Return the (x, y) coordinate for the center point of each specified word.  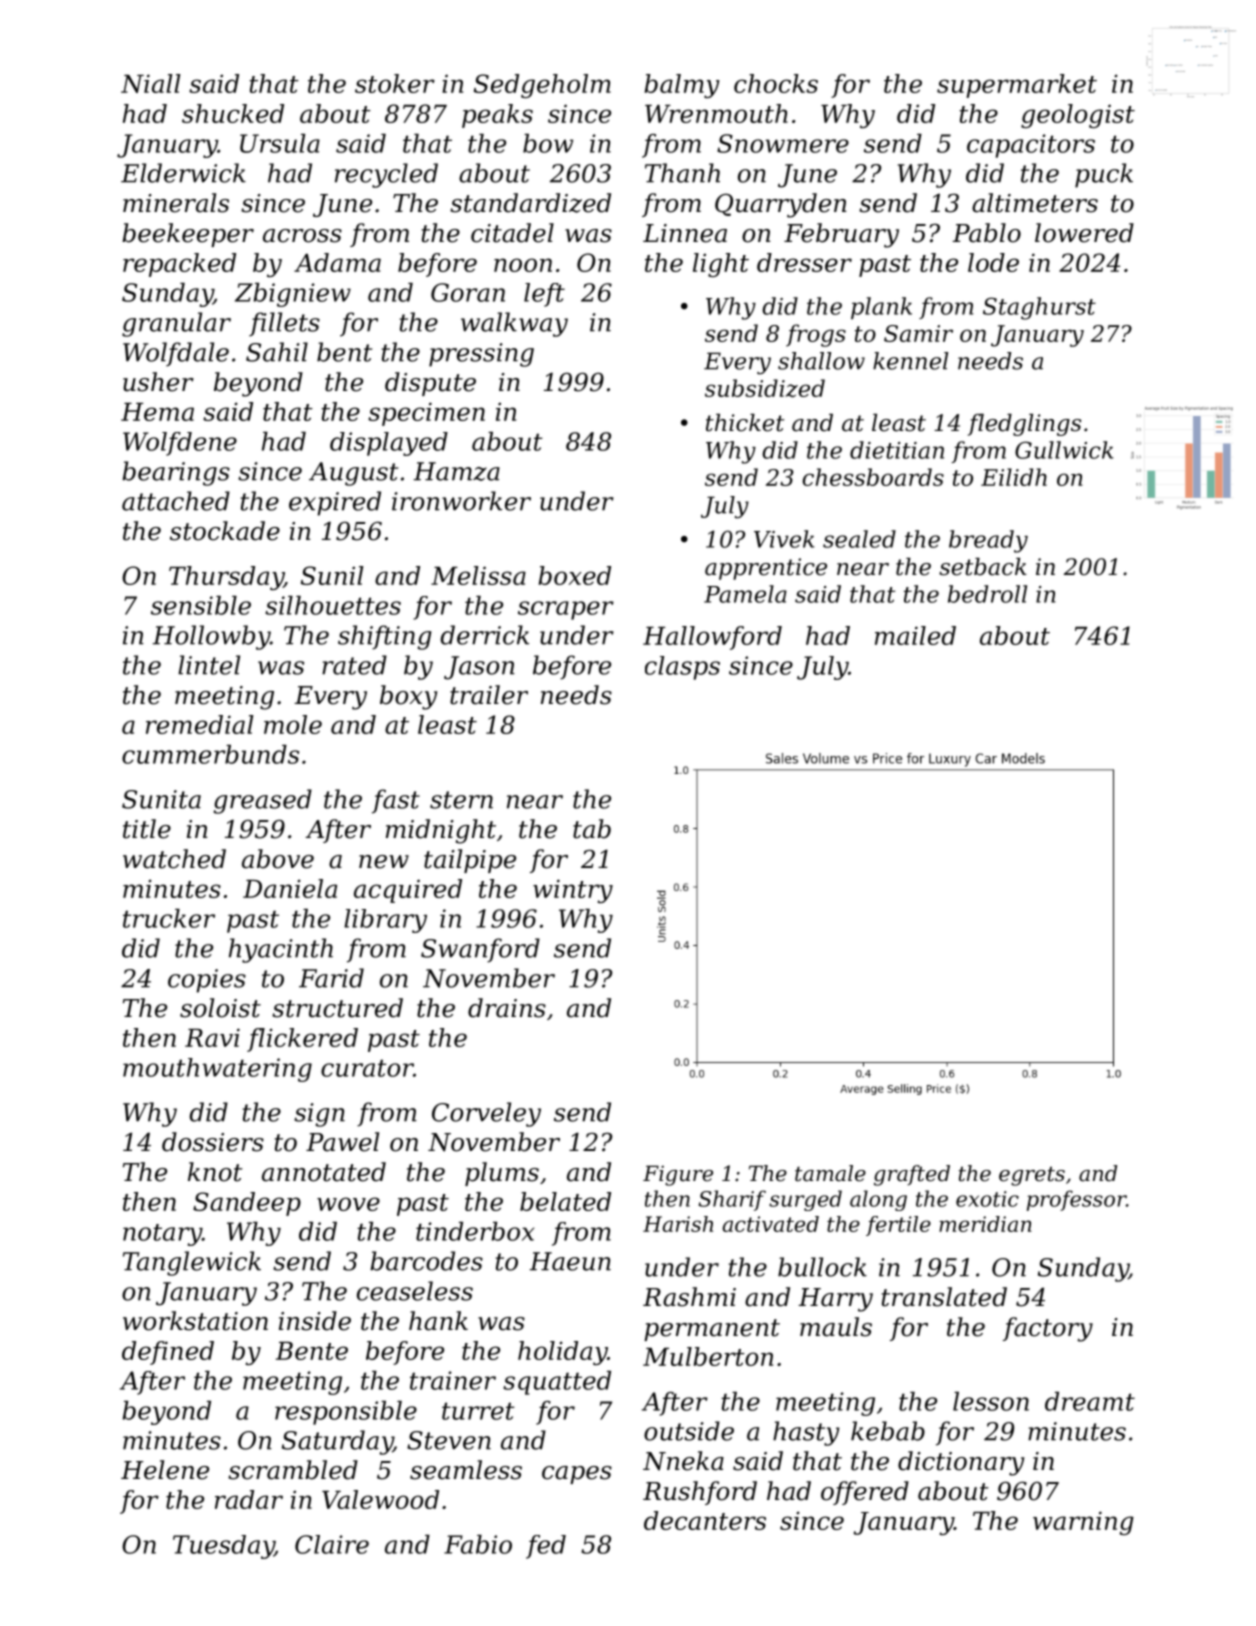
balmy (682, 86)
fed (546, 1547)
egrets (1032, 1176)
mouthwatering (217, 1070)
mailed (915, 635)
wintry (573, 891)
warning (1083, 1523)
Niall (151, 83)
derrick (485, 635)
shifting (384, 637)
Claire (332, 1544)
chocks (776, 83)
